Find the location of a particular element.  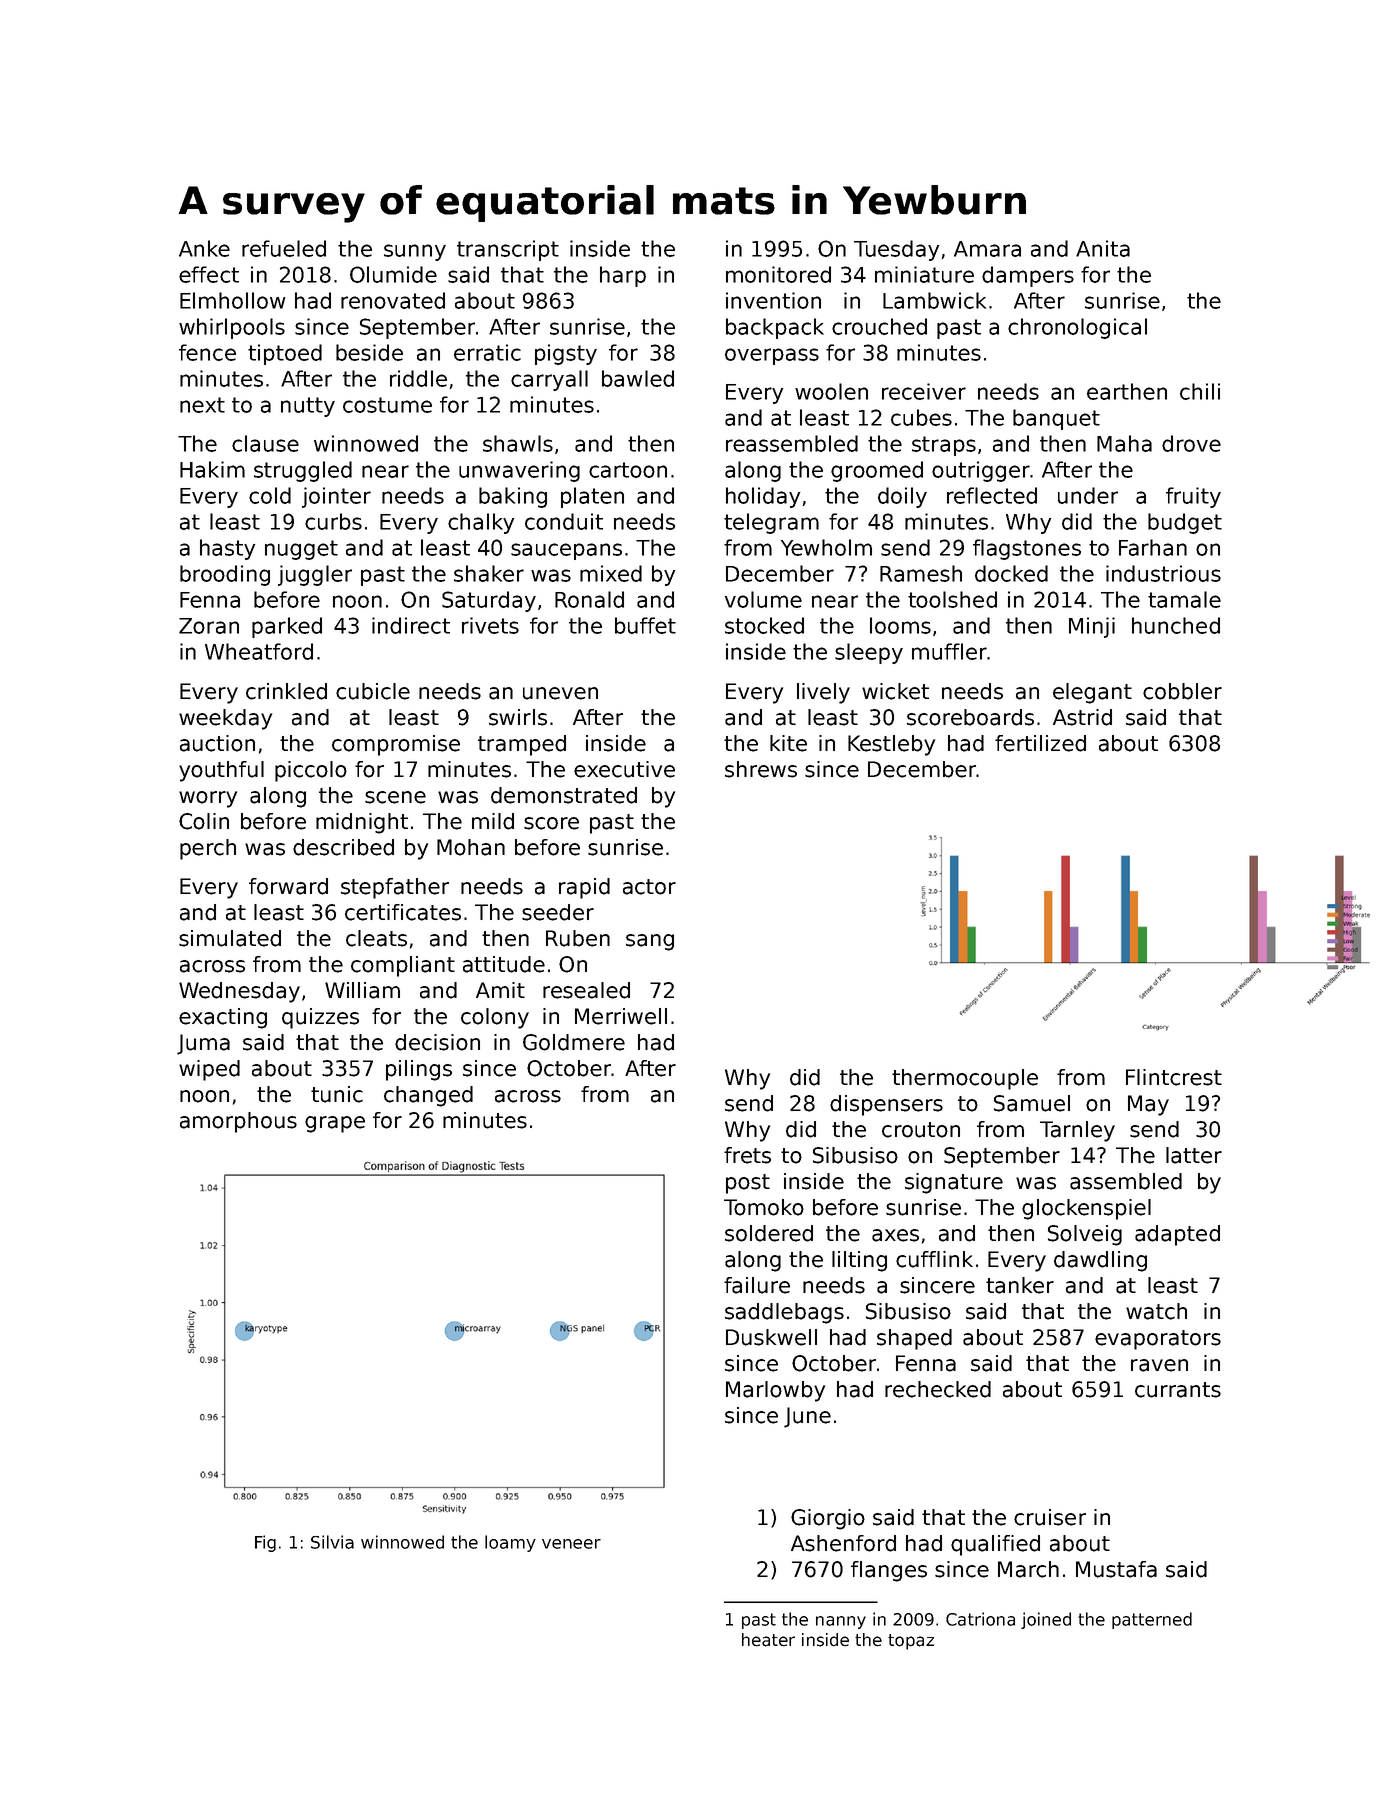

adapted is located at coordinates (1177, 1235).
